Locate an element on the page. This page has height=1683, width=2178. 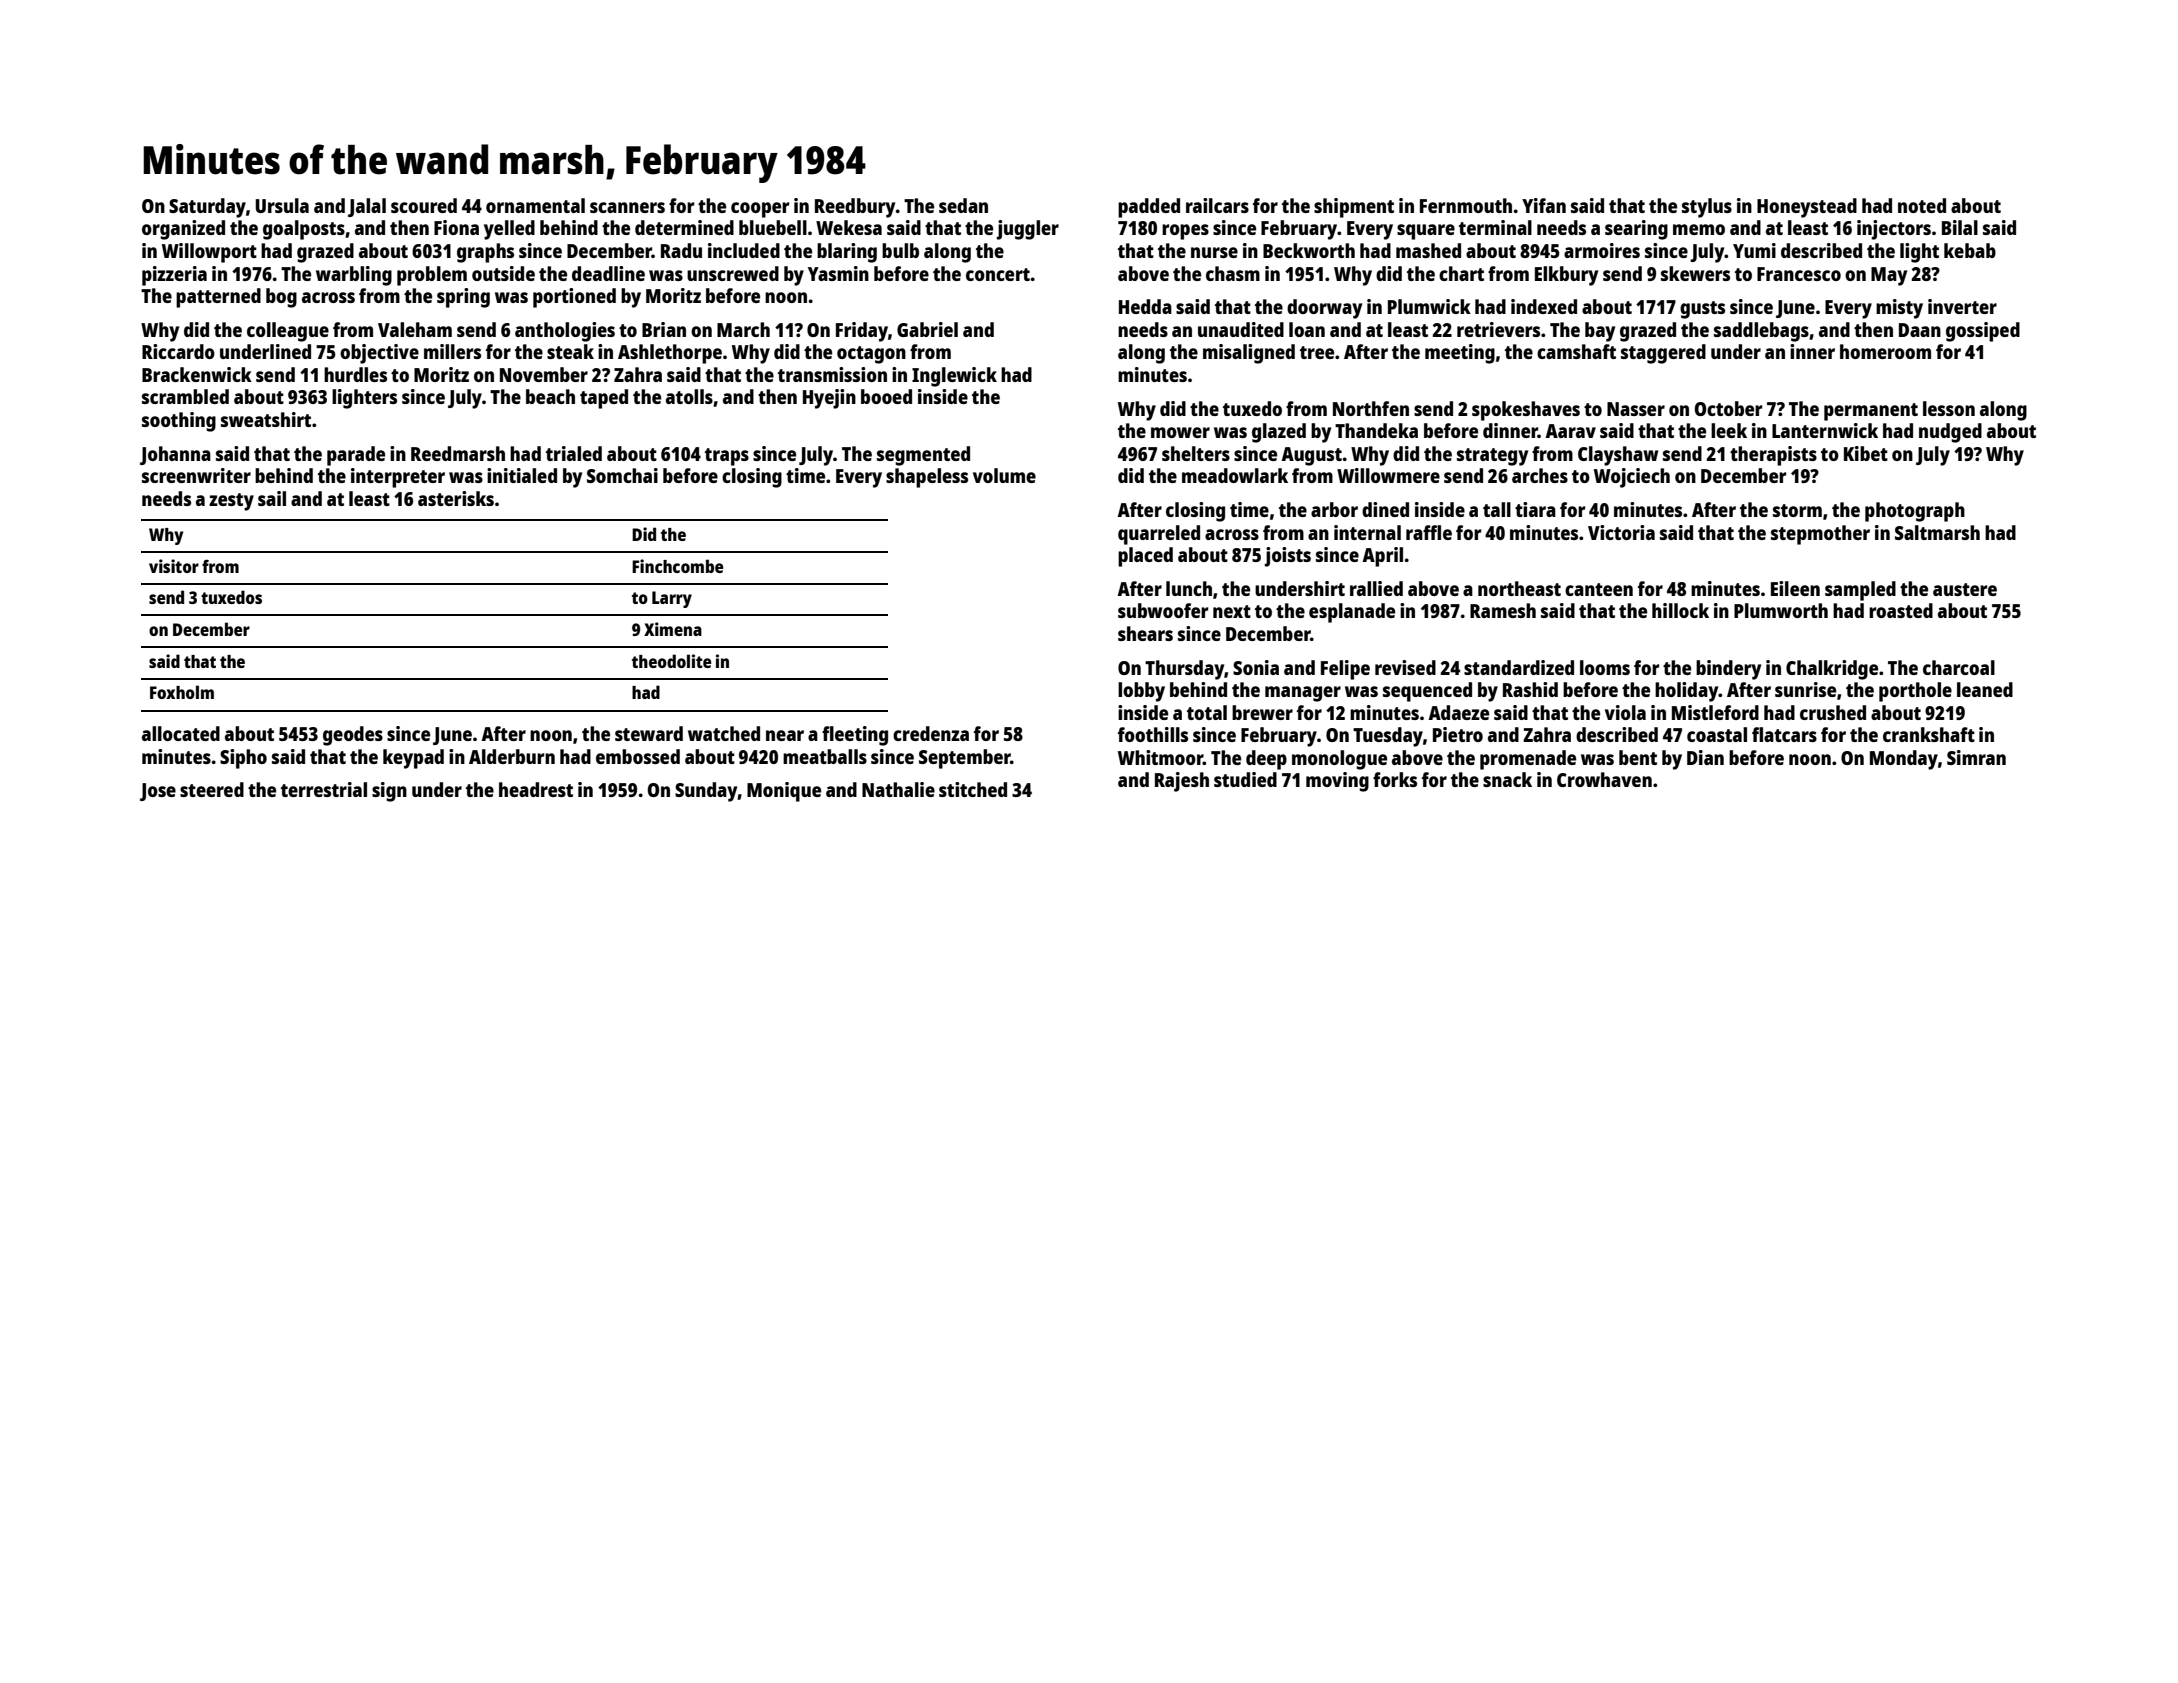
Ximena is located at coordinates (673, 629).
